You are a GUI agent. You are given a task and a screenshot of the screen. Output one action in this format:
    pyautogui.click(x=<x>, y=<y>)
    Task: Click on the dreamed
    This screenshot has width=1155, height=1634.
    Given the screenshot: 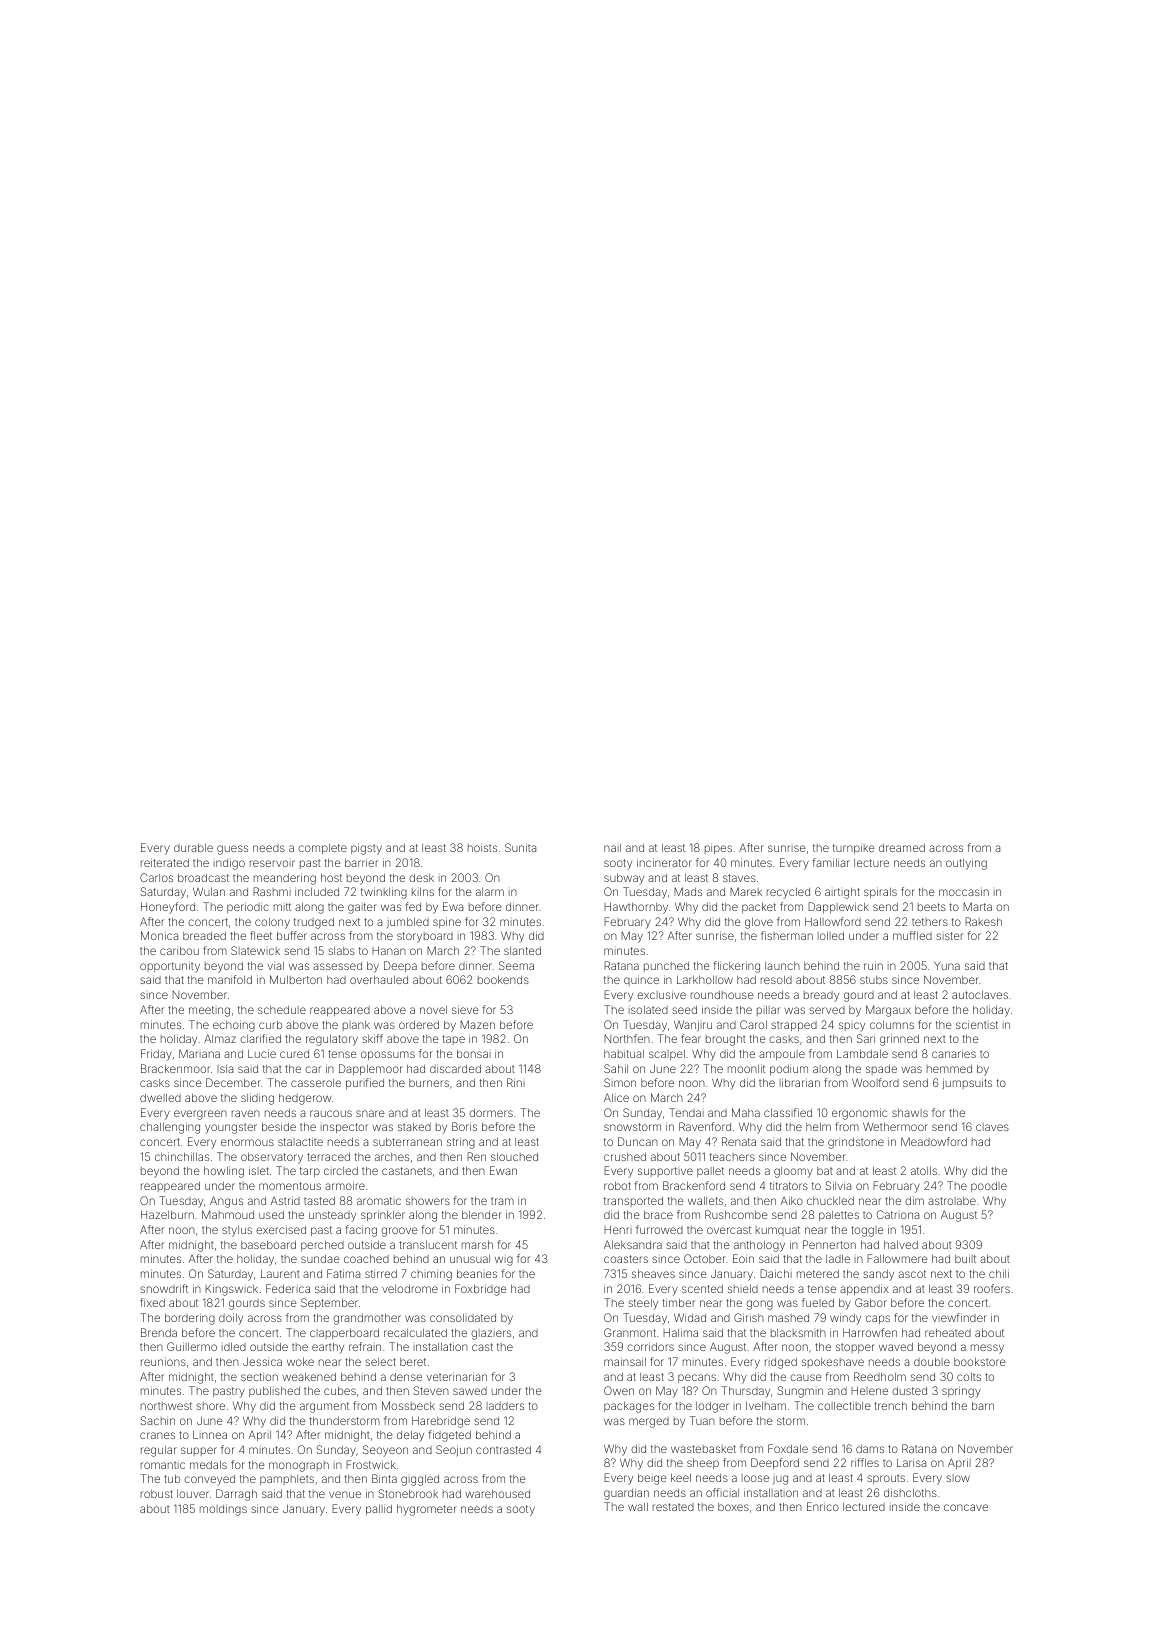 What is the action you would take?
    pyautogui.click(x=902, y=848)
